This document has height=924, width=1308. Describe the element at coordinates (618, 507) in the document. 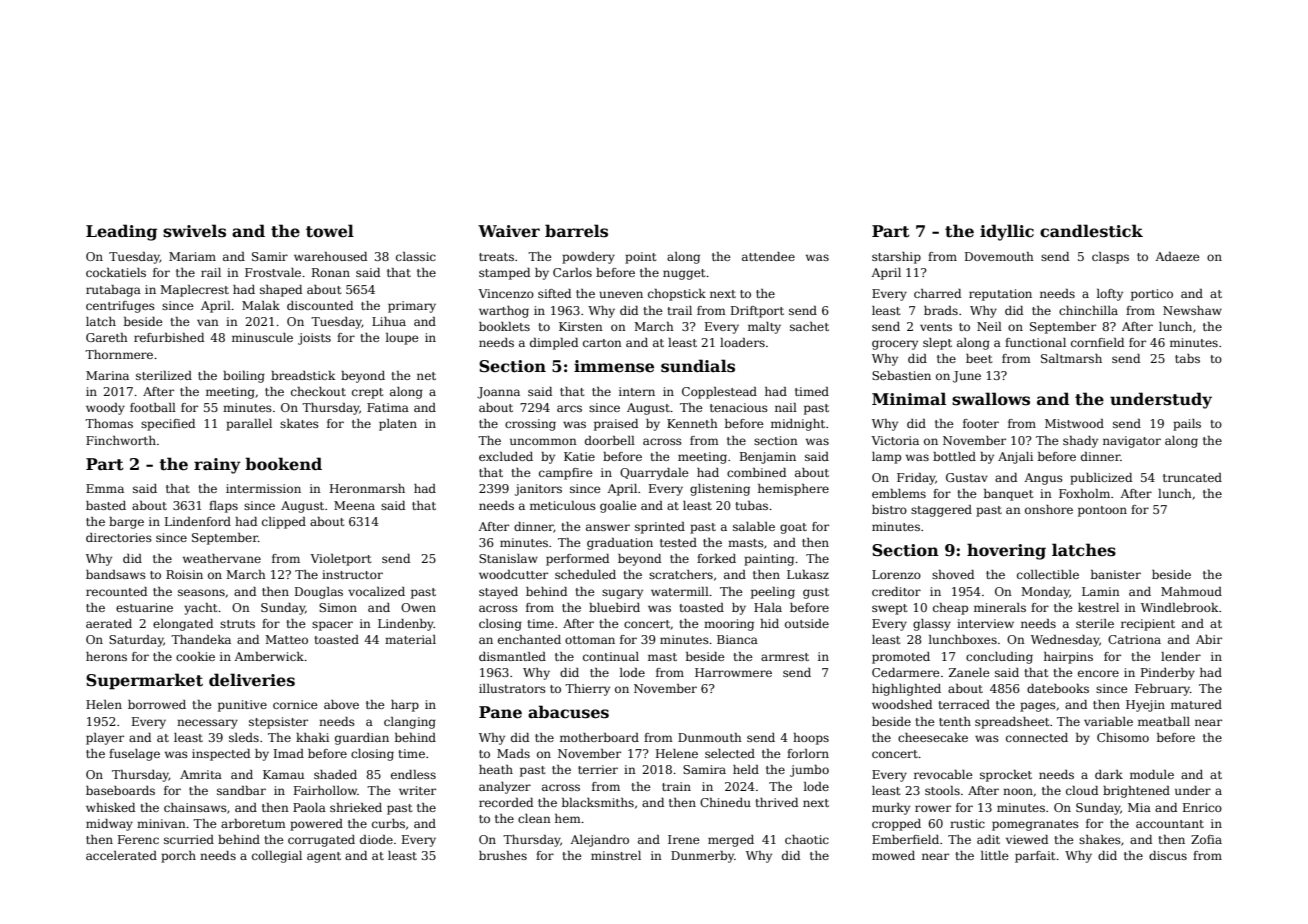

I see `goalie` at that location.
